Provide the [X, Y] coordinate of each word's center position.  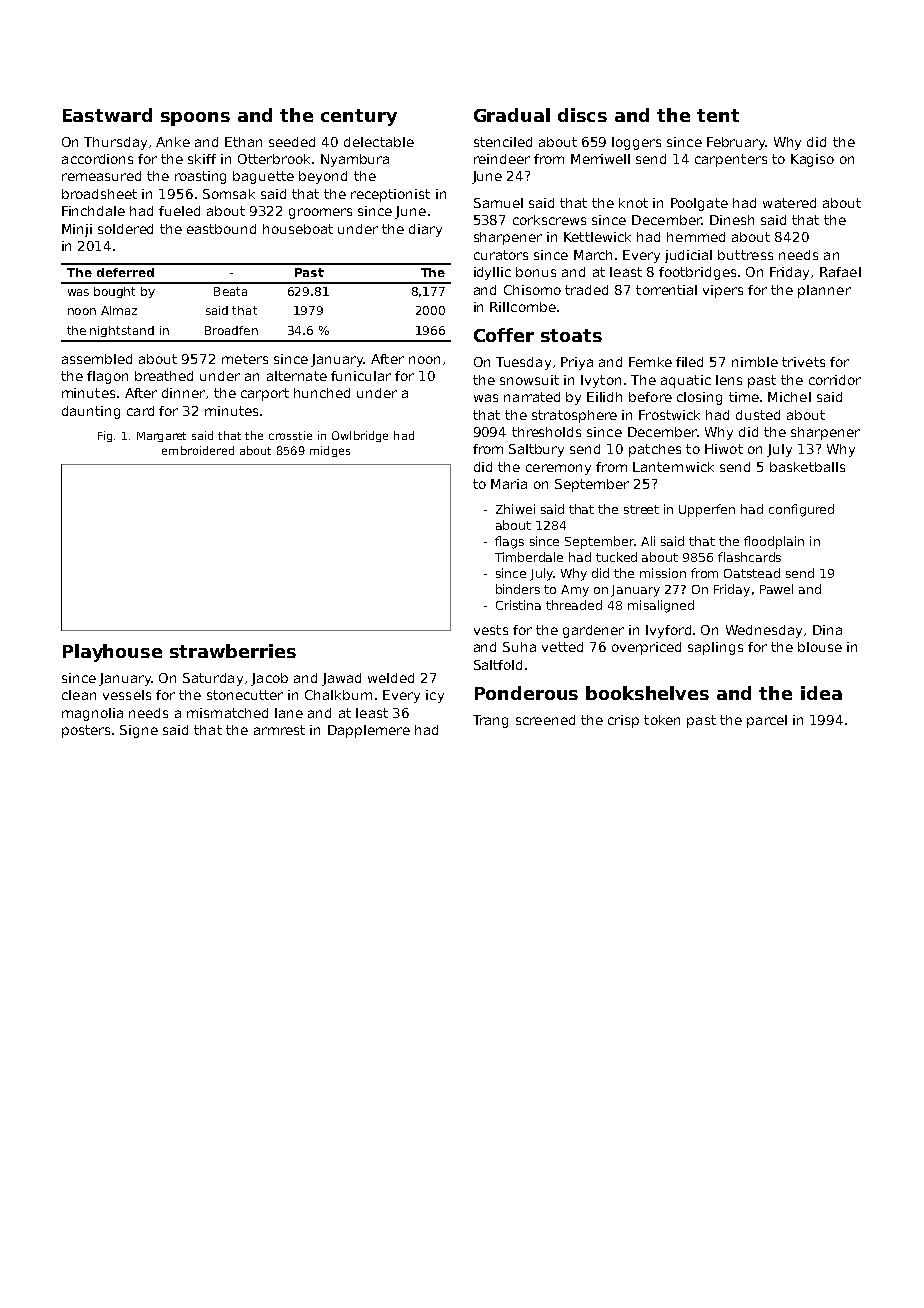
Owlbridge [360, 436]
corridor [835, 380]
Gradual [512, 115]
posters [86, 731]
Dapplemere [369, 731]
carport [265, 394]
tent [718, 115]
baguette [263, 177]
